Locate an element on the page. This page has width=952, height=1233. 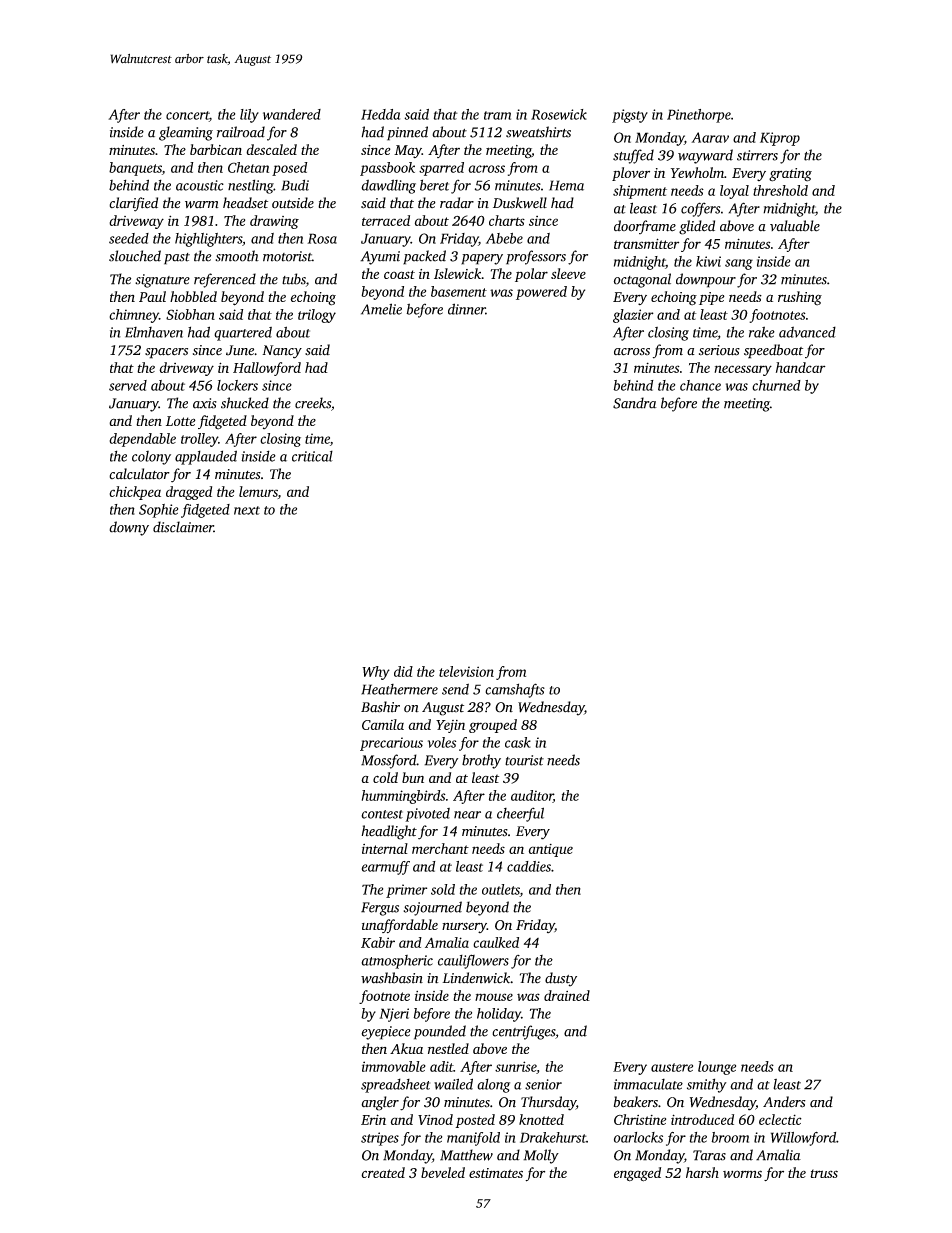
Camila is located at coordinates (383, 724).
